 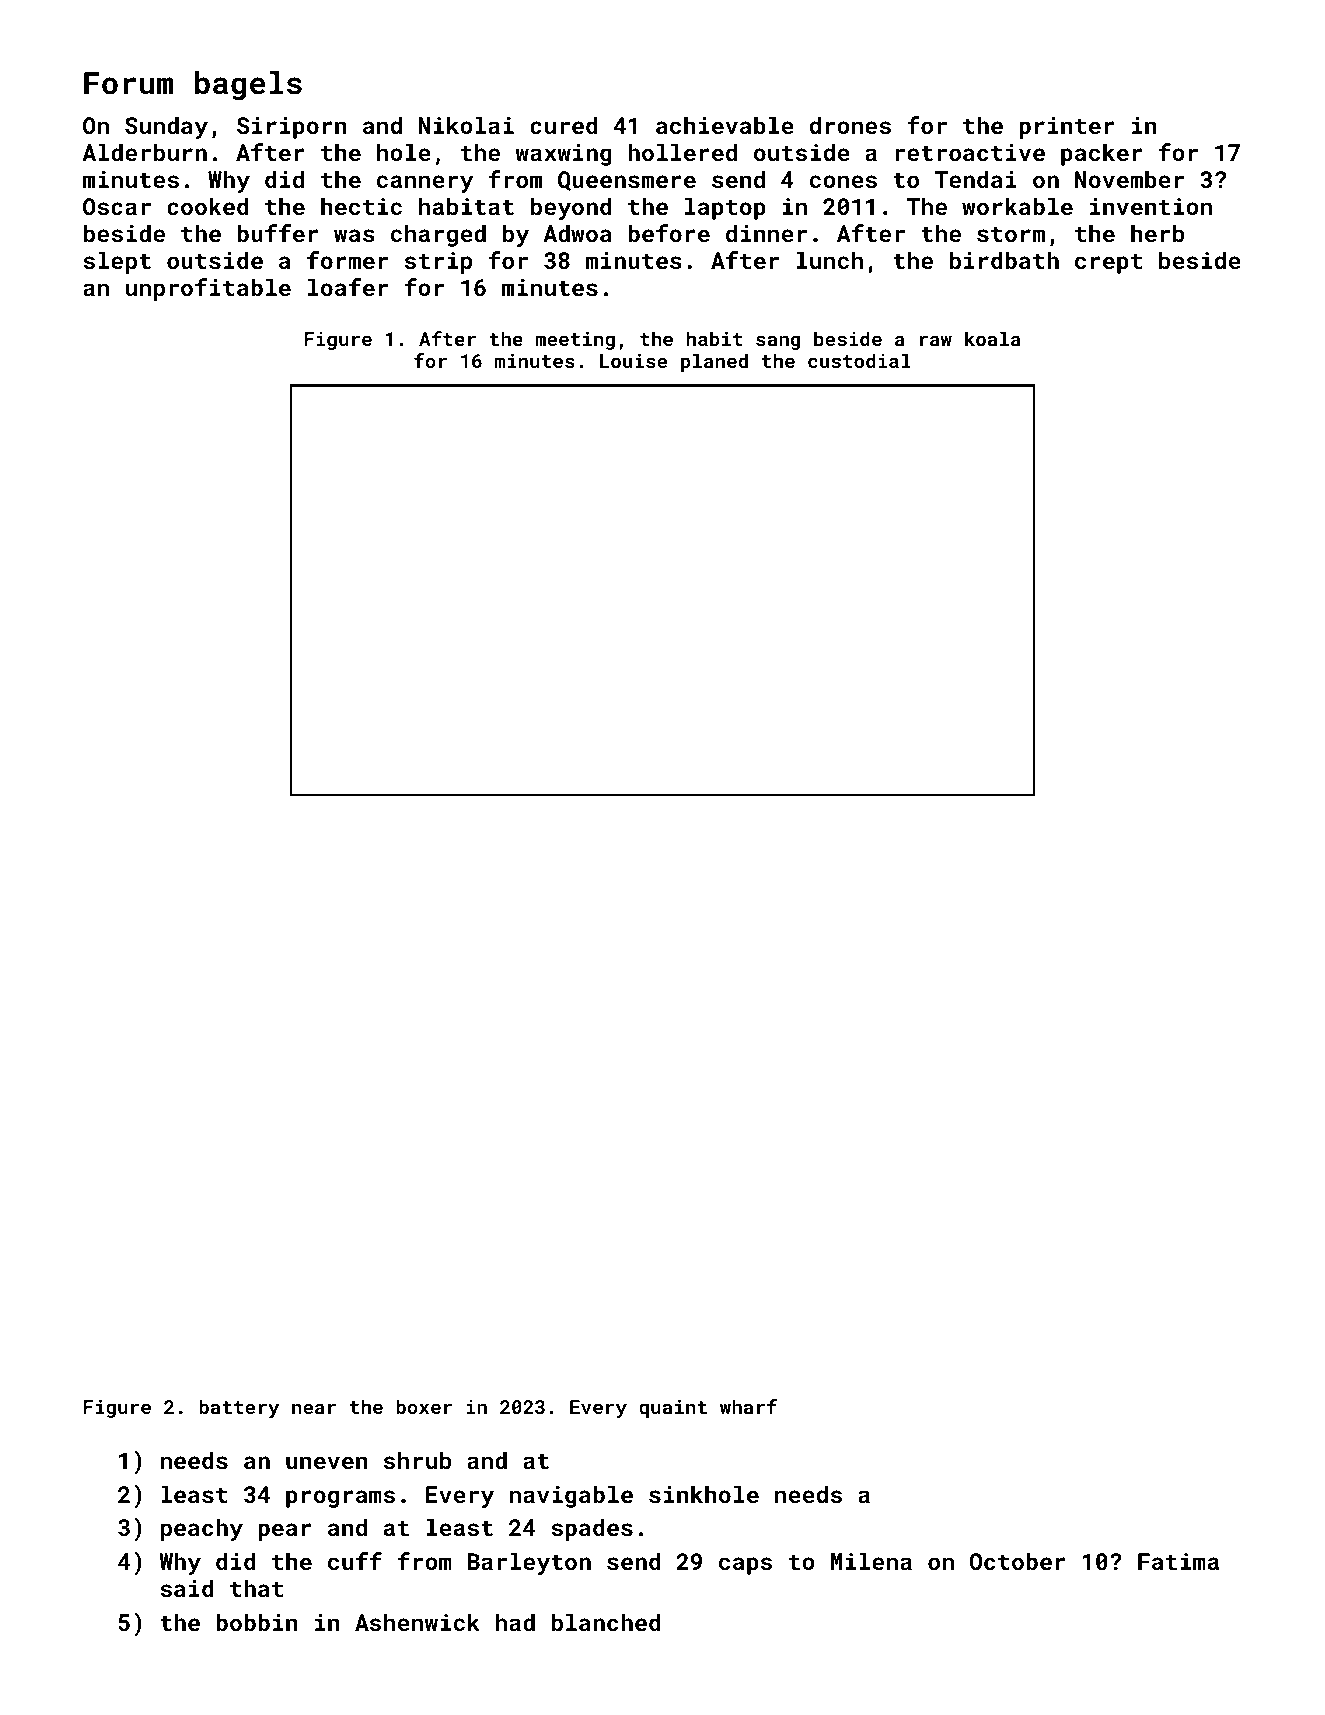 I want to click on planed, so click(x=714, y=362).
